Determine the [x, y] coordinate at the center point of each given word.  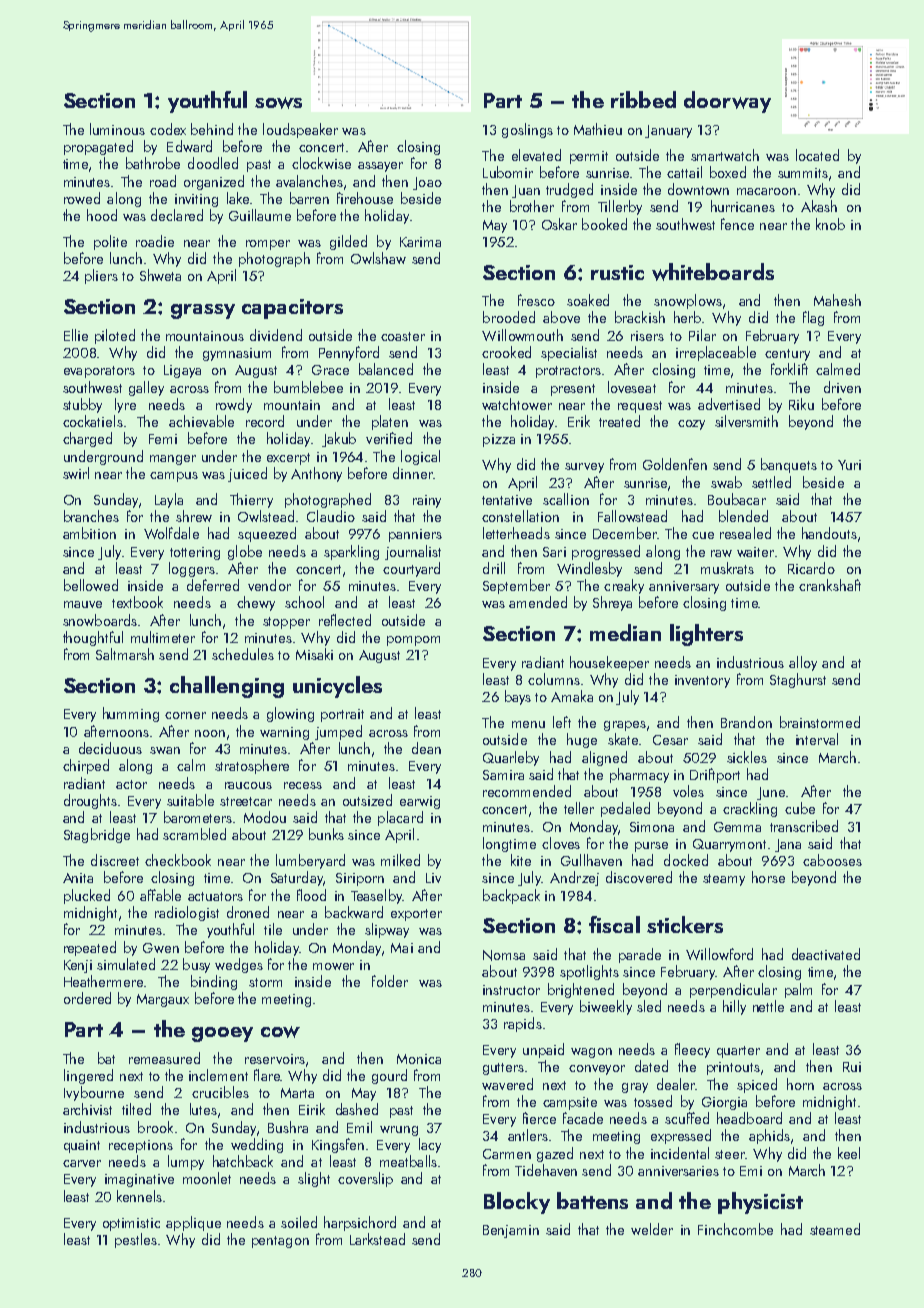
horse [768, 877]
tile [273, 929]
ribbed [643, 99]
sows [278, 103]
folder [390, 981]
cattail [684, 172]
